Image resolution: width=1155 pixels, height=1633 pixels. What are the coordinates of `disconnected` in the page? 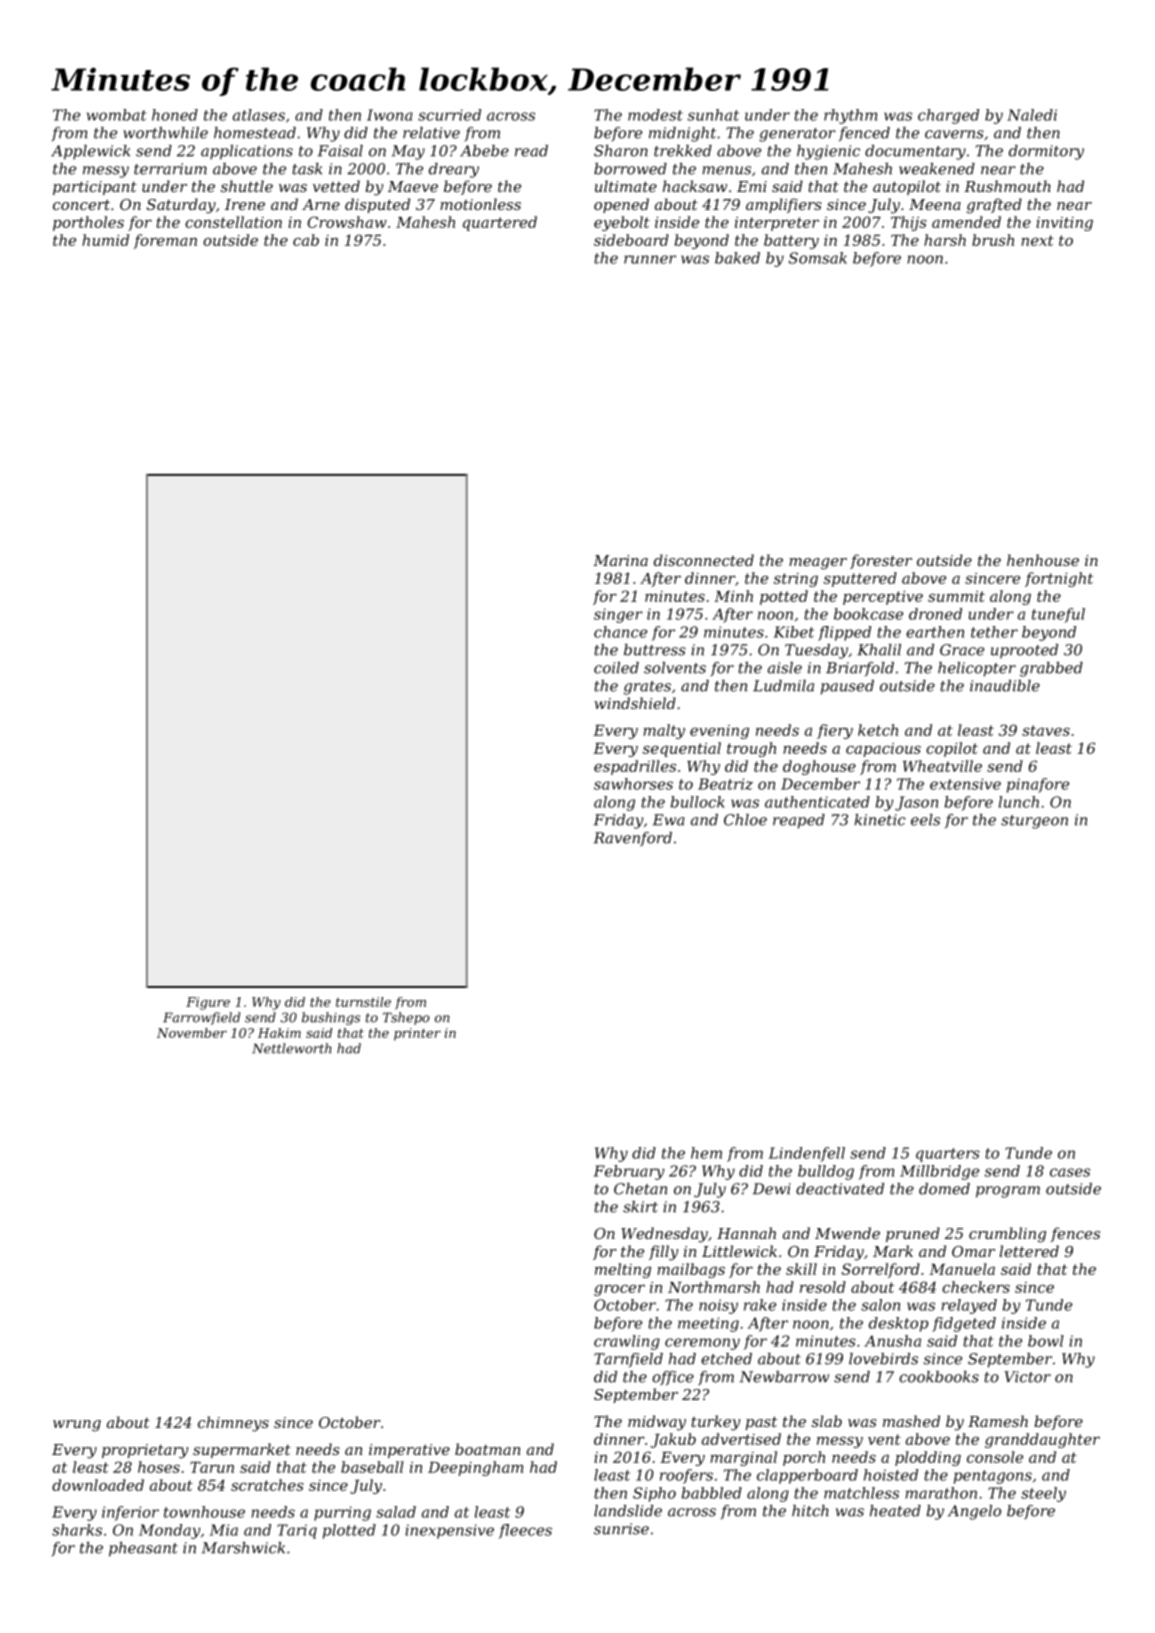 It's located at (704, 560).
